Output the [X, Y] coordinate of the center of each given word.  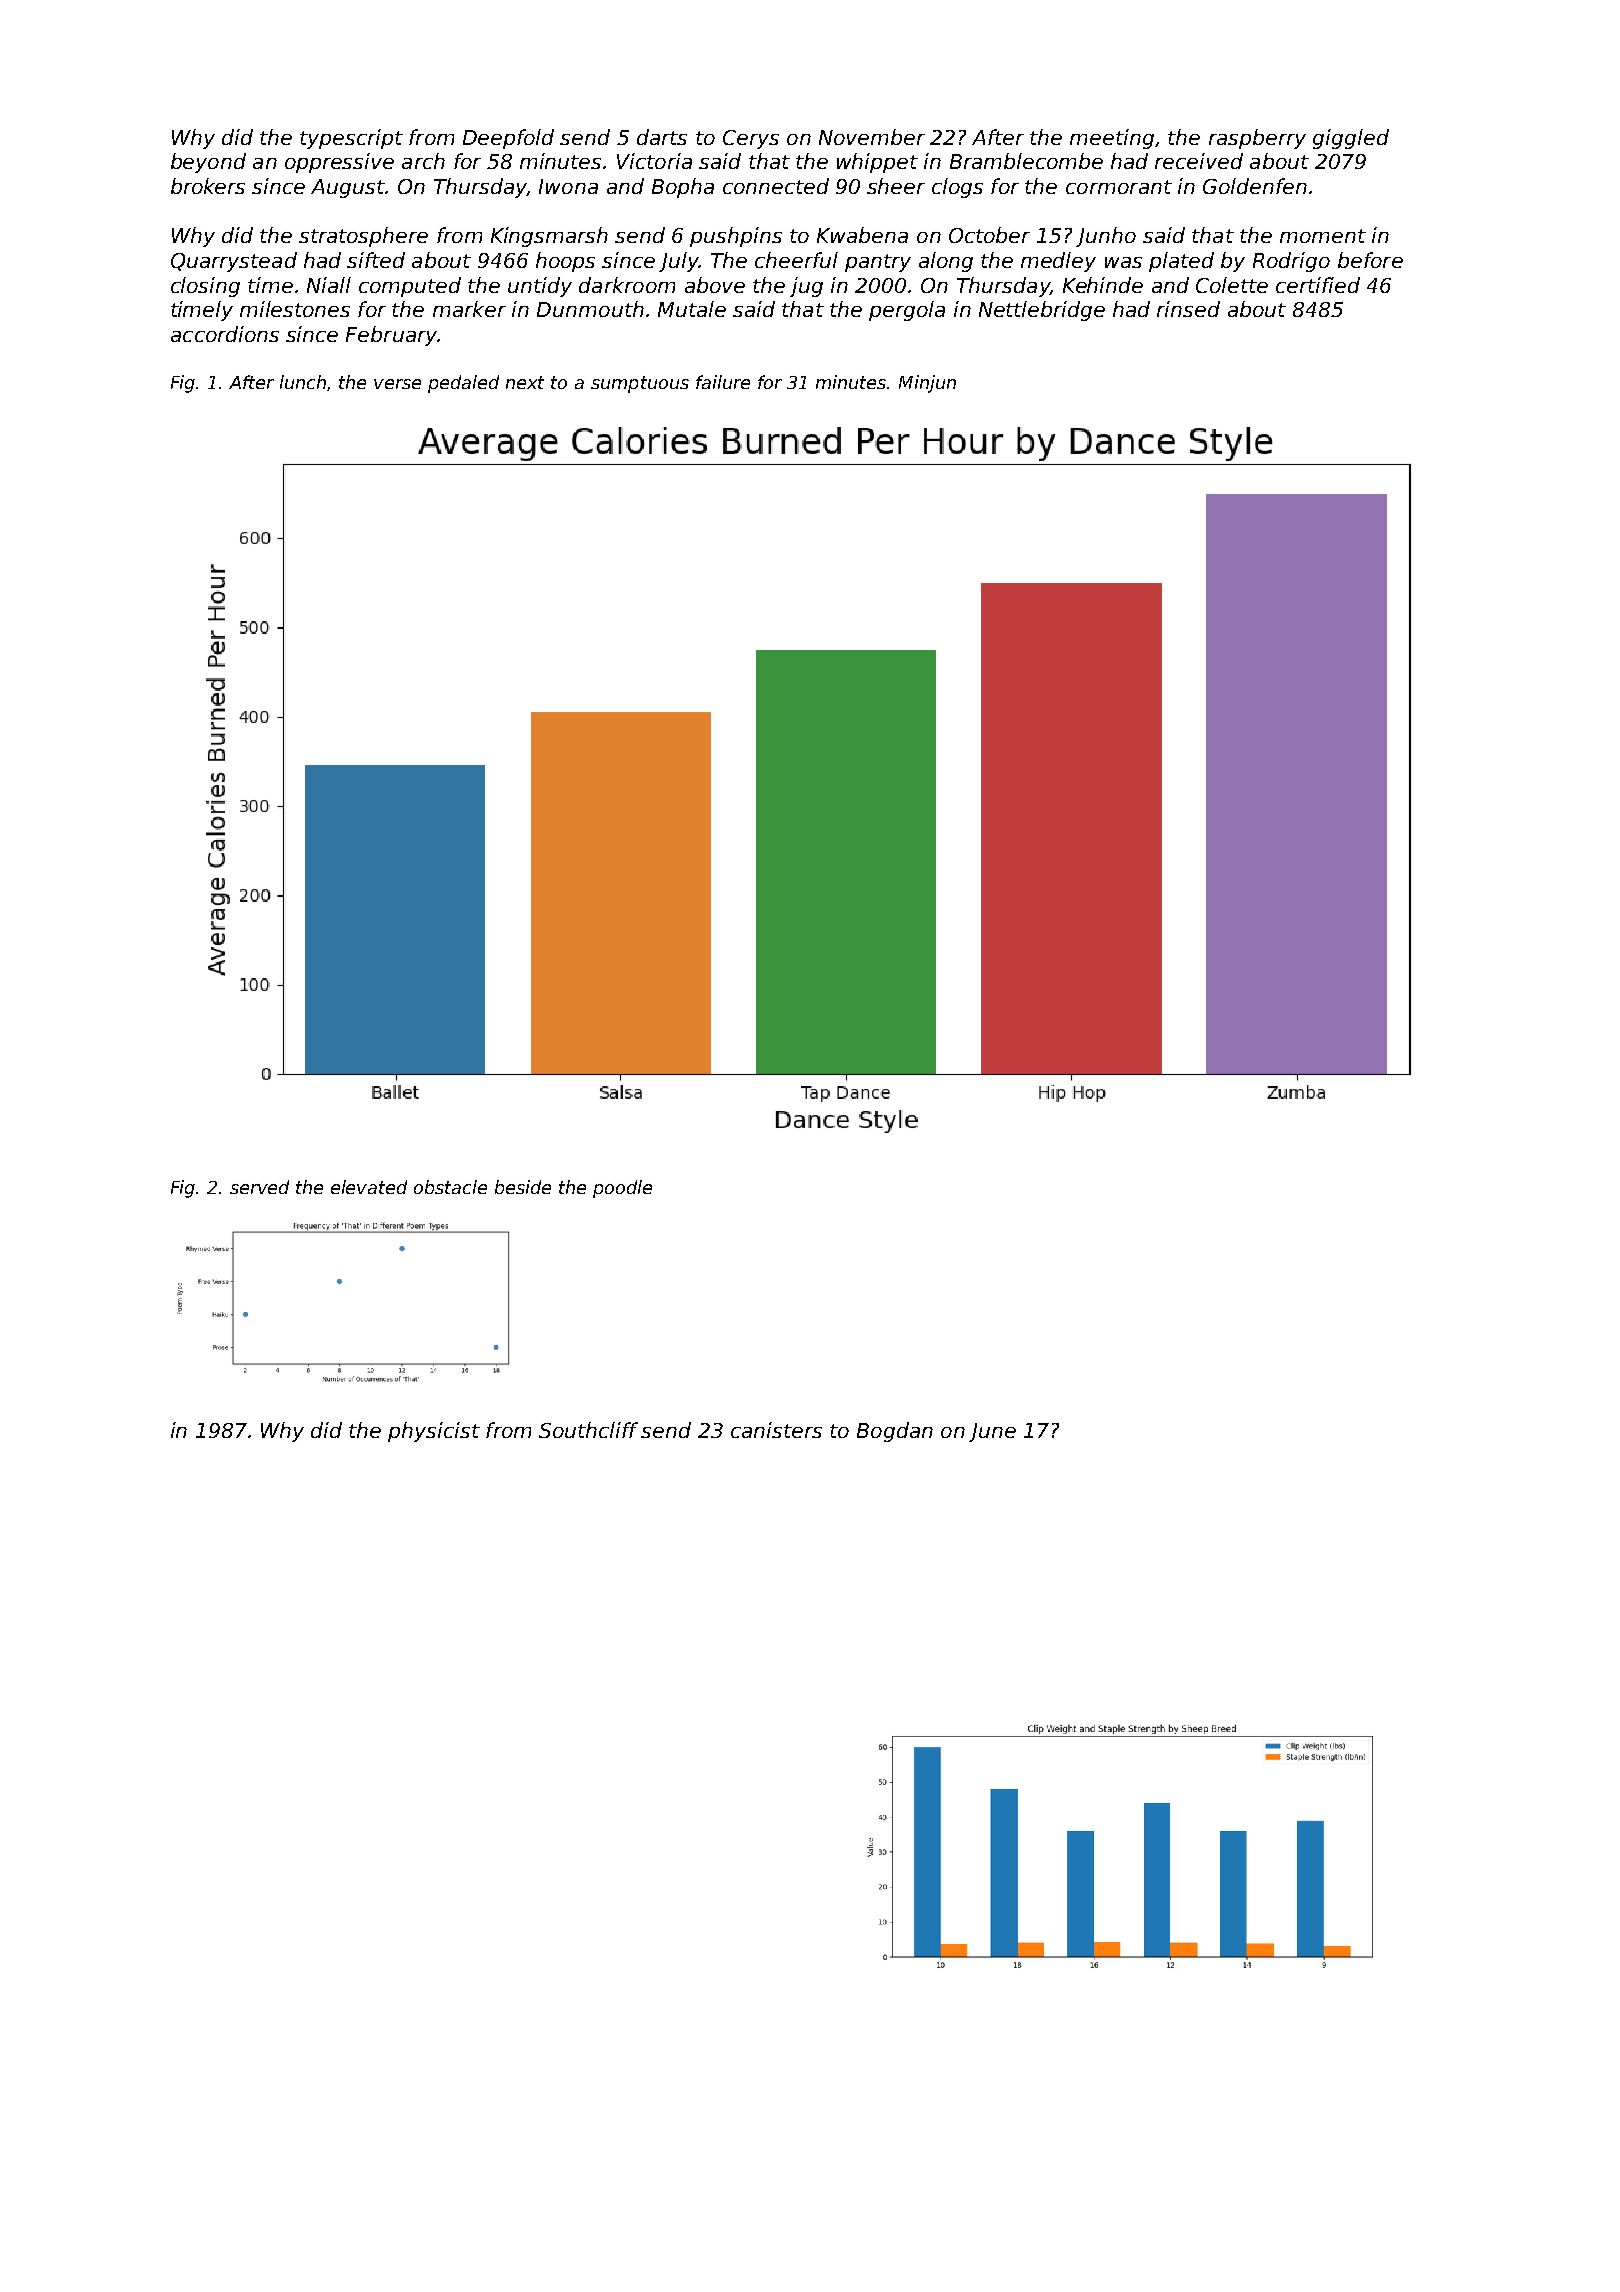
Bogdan [895, 1432]
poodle [622, 1189]
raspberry [1257, 139]
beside [523, 1187]
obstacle [450, 1187]
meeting [1112, 139]
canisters [776, 1430]
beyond [208, 163]
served [259, 1187]
